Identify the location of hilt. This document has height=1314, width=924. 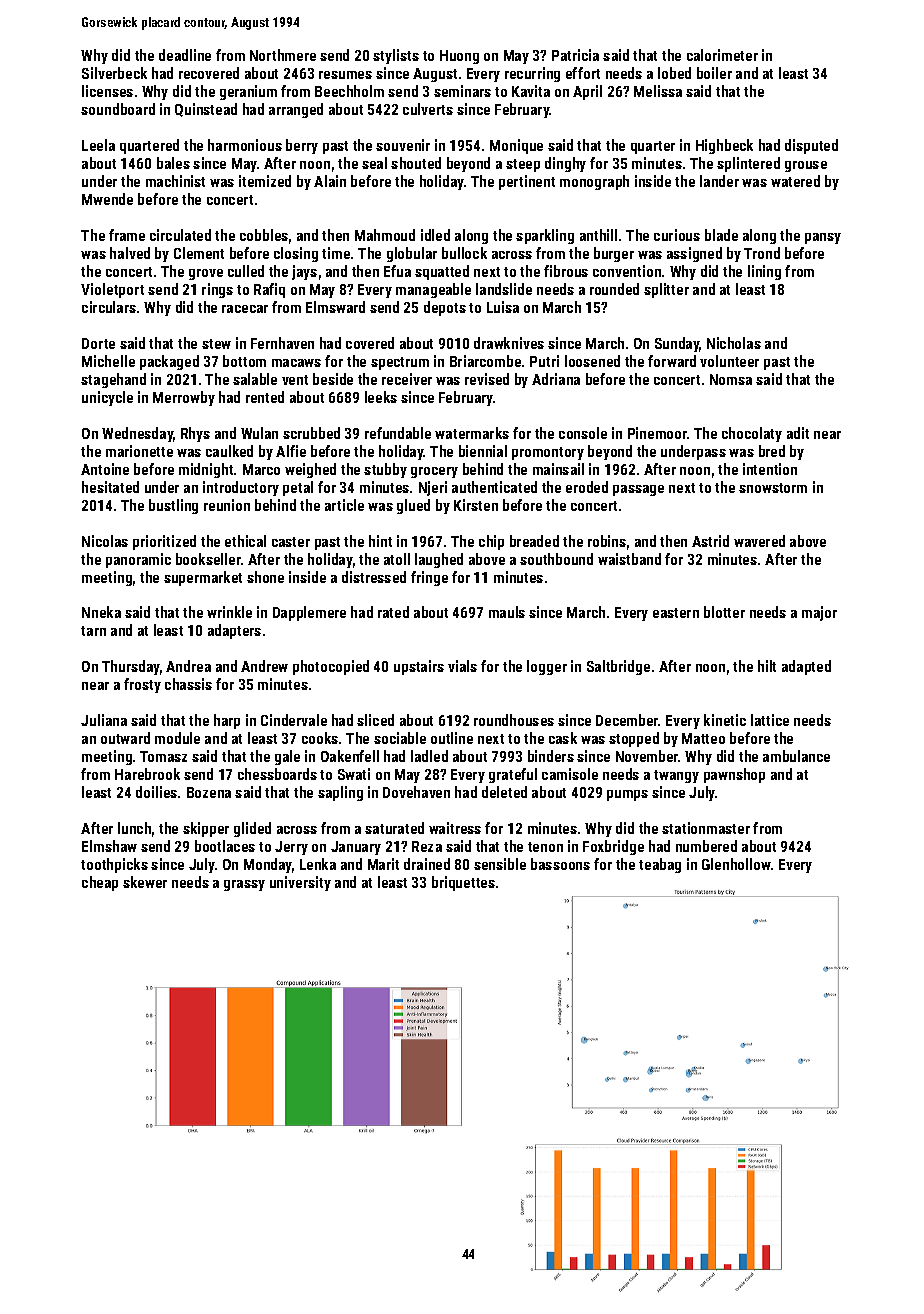
(767, 666).
